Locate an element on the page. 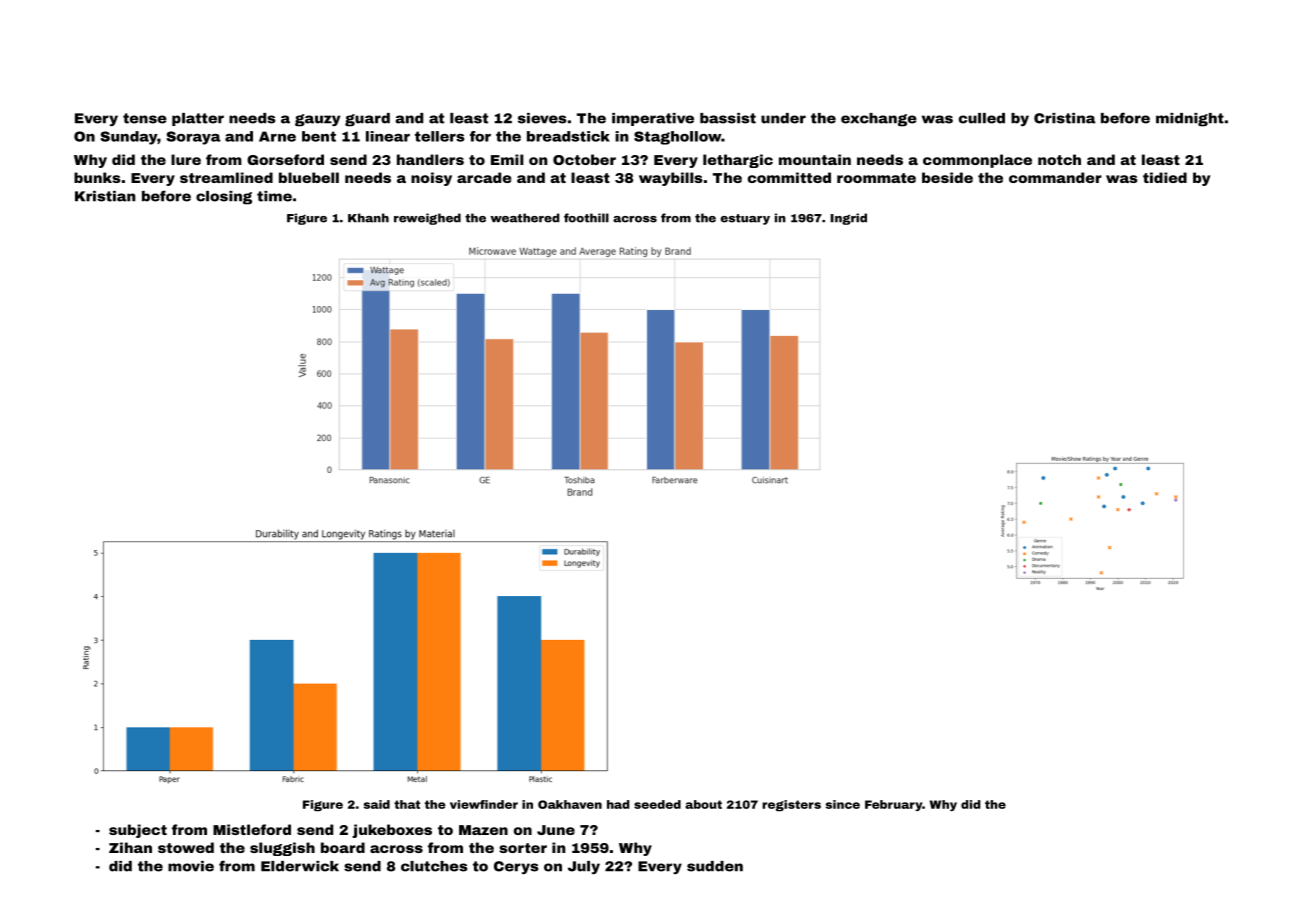  since is located at coordinates (843, 804).
